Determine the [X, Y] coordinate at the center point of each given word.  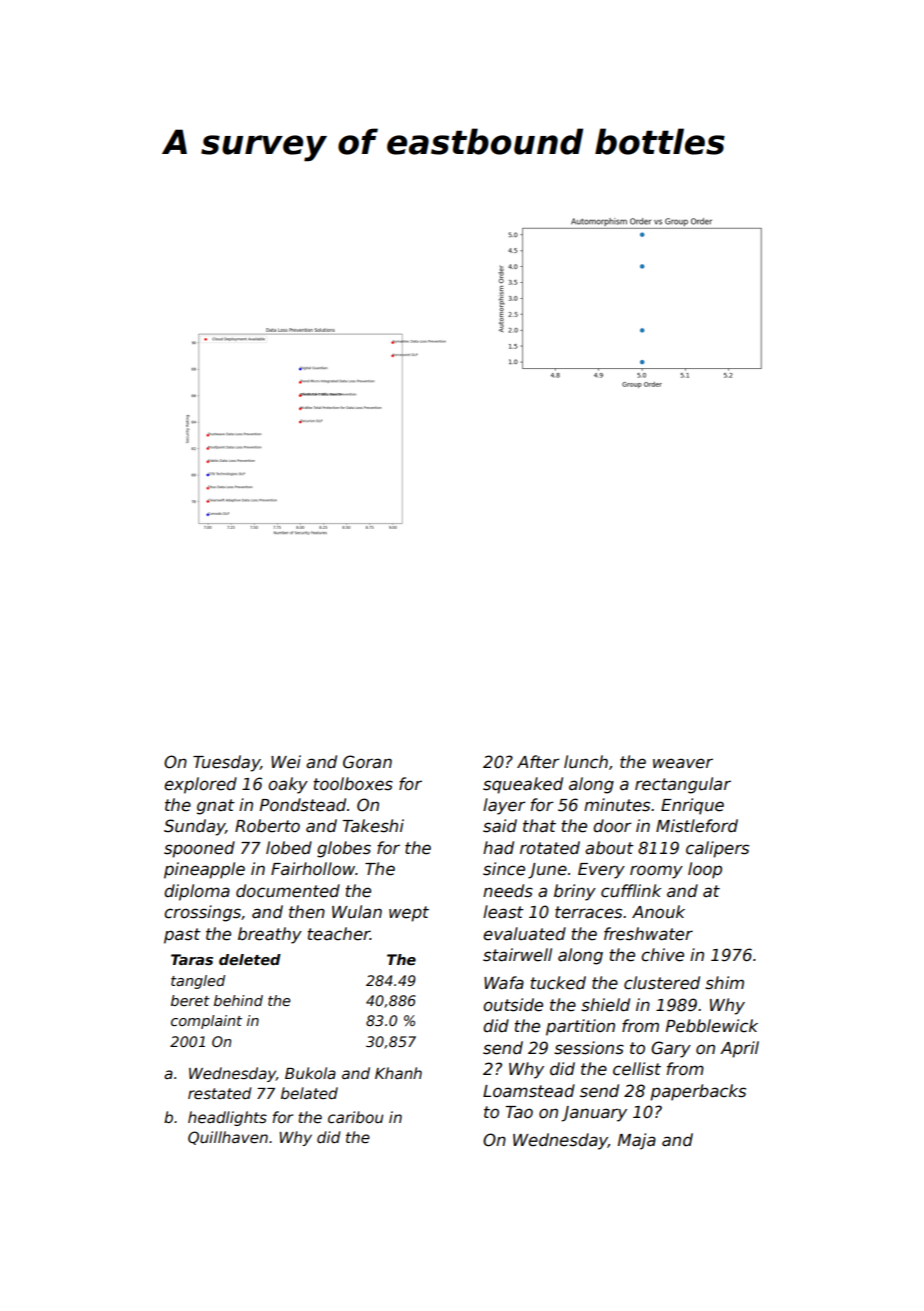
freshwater [648, 934]
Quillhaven [228, 1138]
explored [200, 785]
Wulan [357, 912]
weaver [683, 763]
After [538, 762]
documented [288, 891]
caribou [355, 1117]
